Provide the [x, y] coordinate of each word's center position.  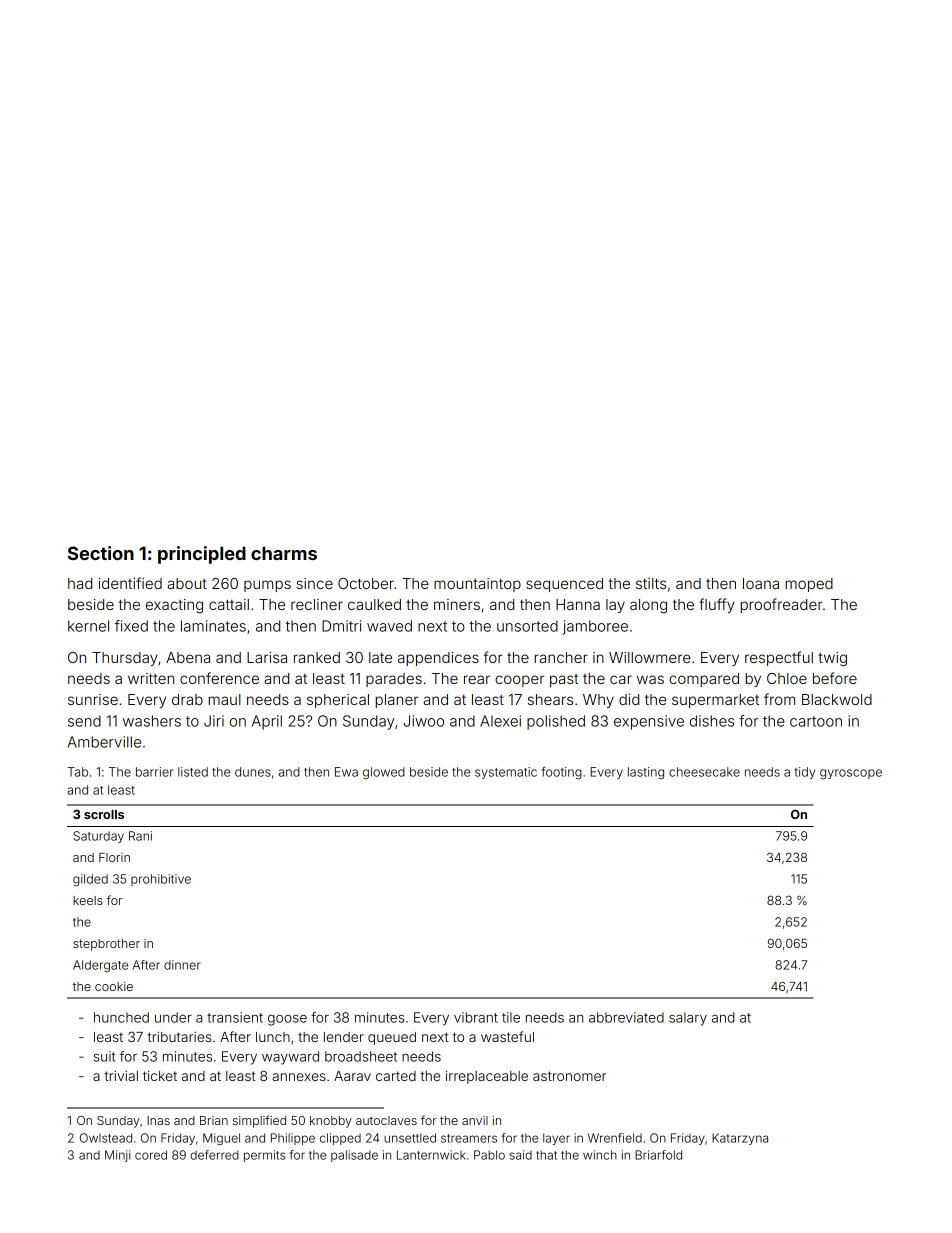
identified [130, 583]
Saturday [98, 837]
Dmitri [341, 626]
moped [809, 585]
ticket [160, 1076]
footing [561, 773]
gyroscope [851, 774]
